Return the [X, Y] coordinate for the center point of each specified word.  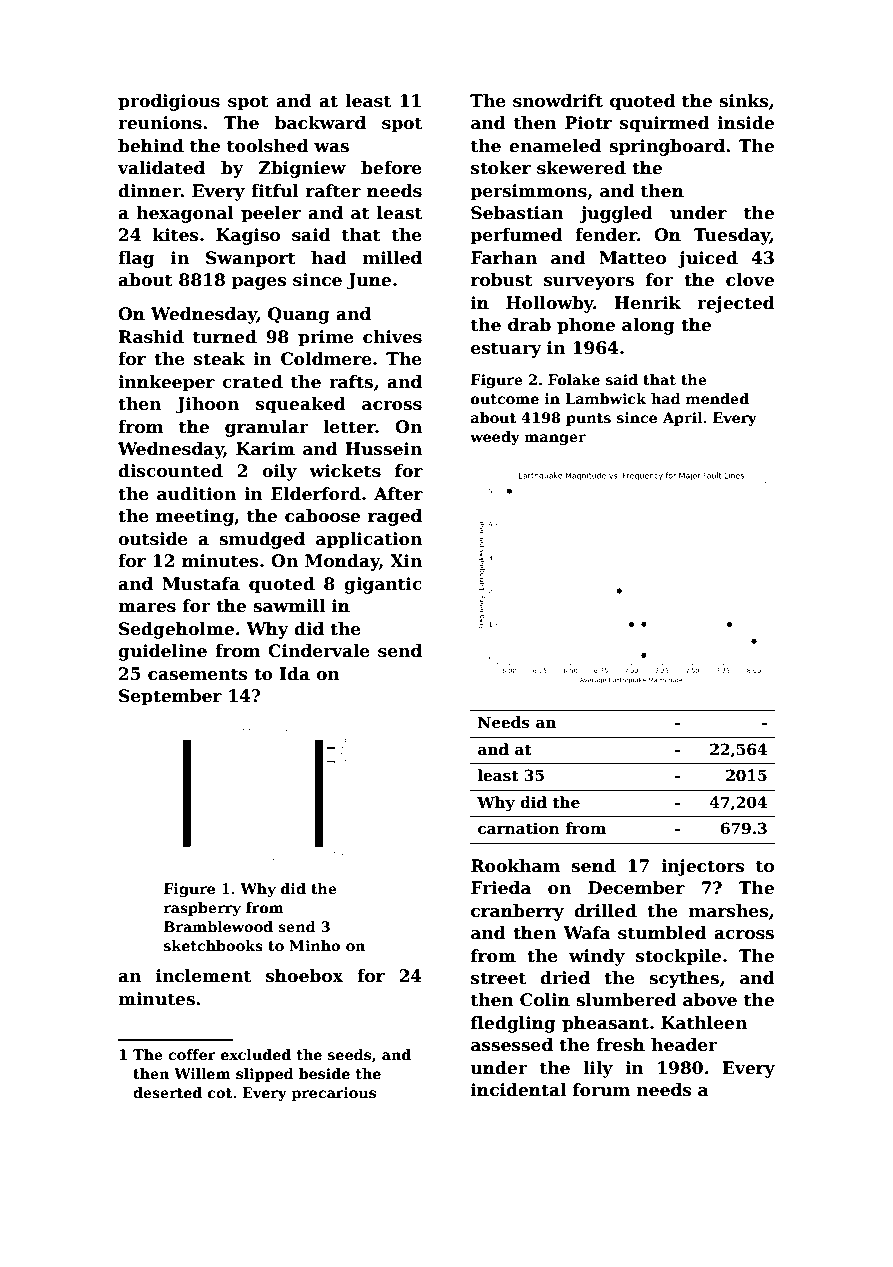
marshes [729, 911]
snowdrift [558, 101]
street [498, 978]
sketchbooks [213, 945]
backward [320, 123]
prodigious [169, 102]
